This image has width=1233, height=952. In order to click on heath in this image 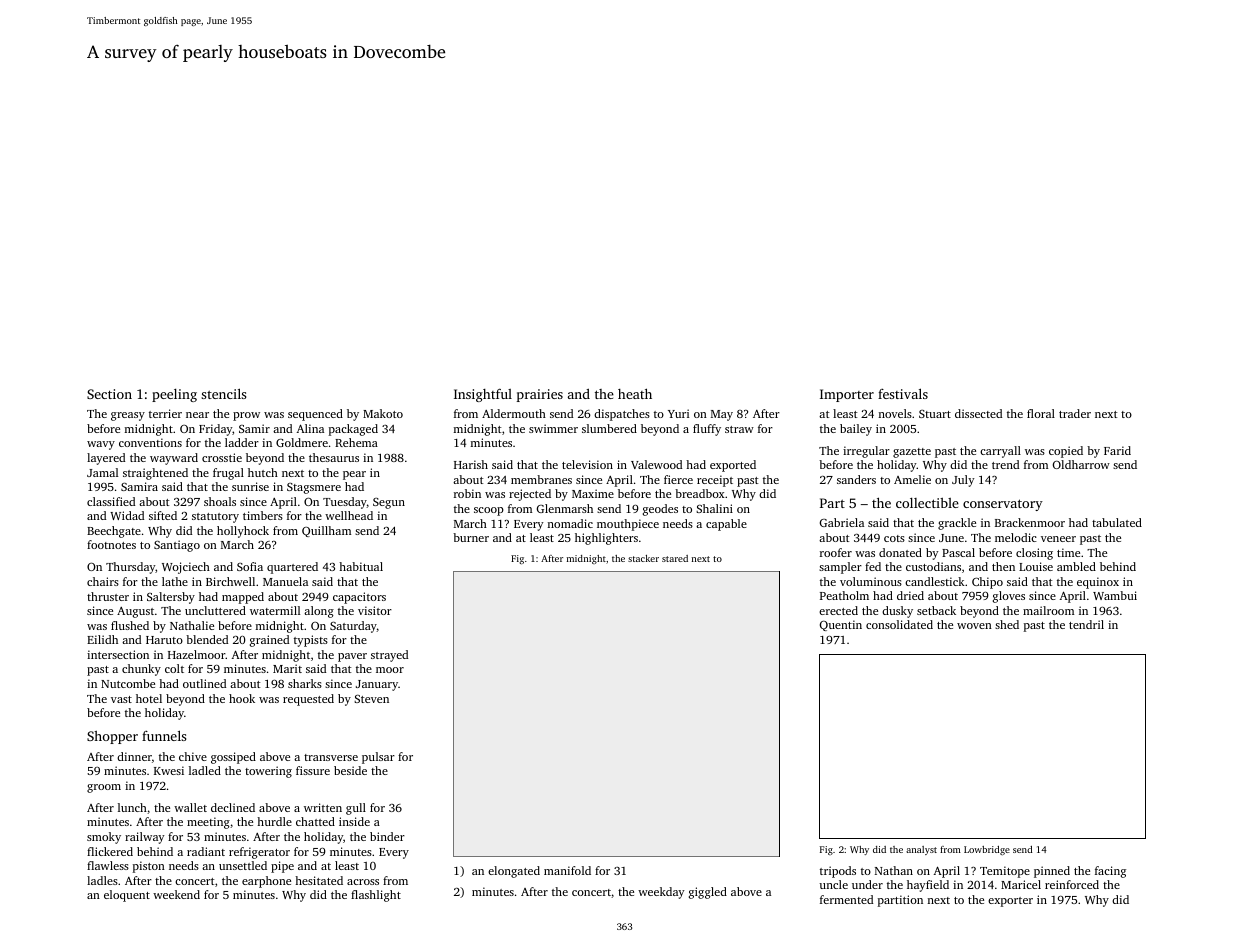, I will do `click(635, 393)`.
